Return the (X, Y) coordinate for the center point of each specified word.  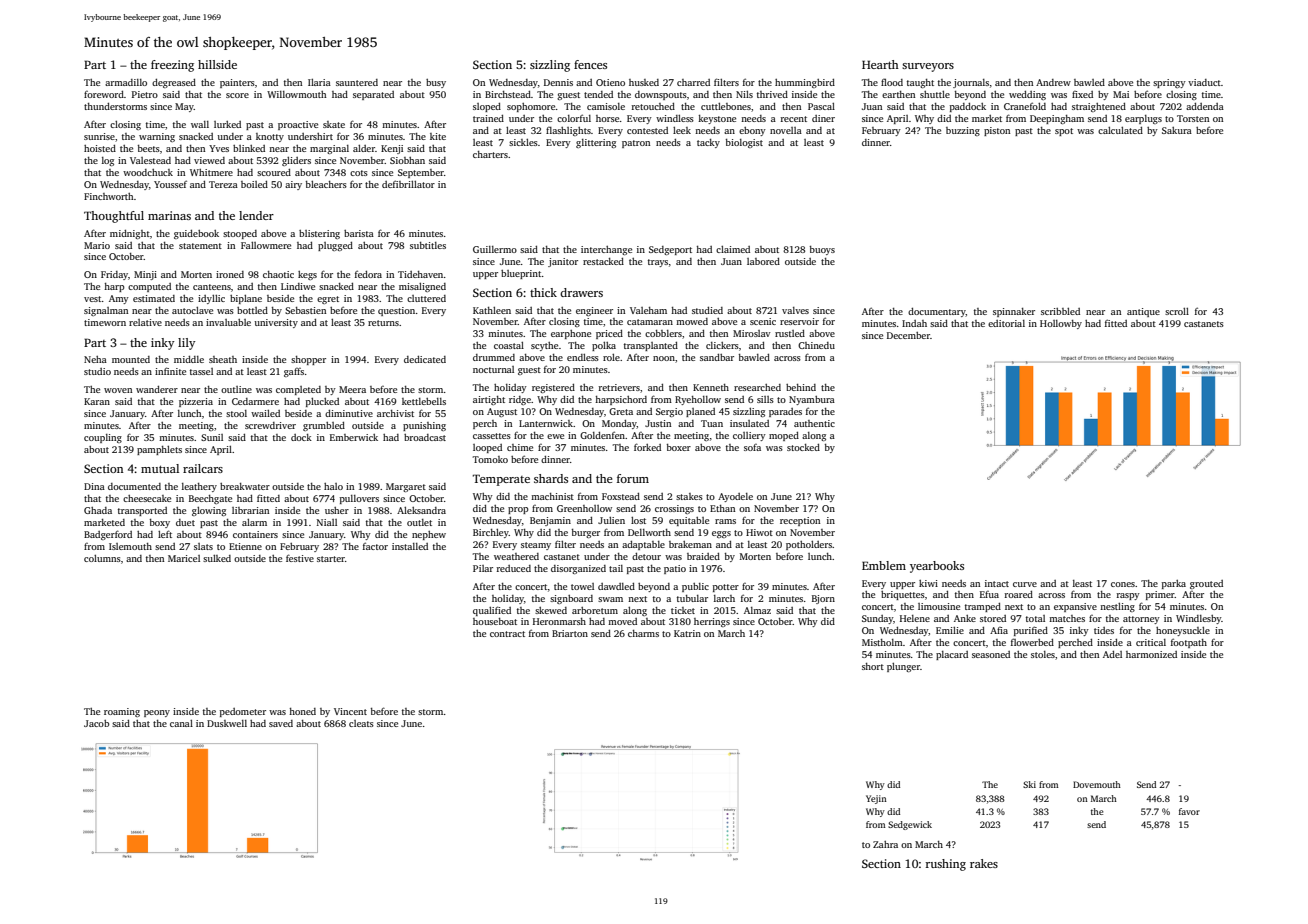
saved (281, 723)
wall (200, 124)
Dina (94, 486)
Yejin (876, 799)
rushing (946, 865)
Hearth (880, 64)
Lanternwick (546, 423)
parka (1174, 584)
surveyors (928, 67)
